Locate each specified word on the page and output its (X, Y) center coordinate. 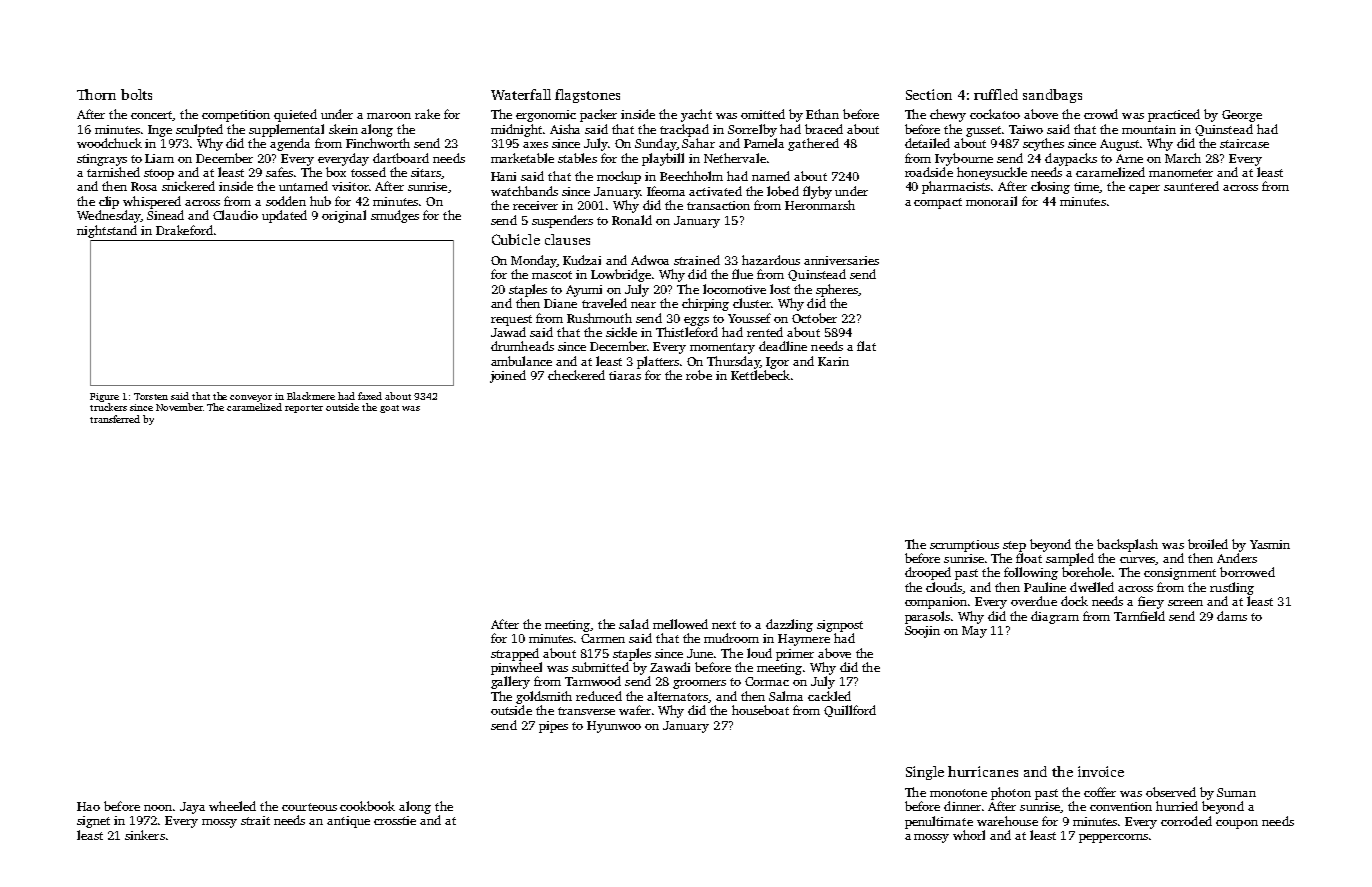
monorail (991, 201)
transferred (115, 419)
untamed (303, 186)
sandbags (1052, 96)
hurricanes (983, 771)
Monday (534, 261)
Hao (88, 806)
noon (158, 808)
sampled (1070, 559)
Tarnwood (593, 681)
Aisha (565, 129)
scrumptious (964, 546)
